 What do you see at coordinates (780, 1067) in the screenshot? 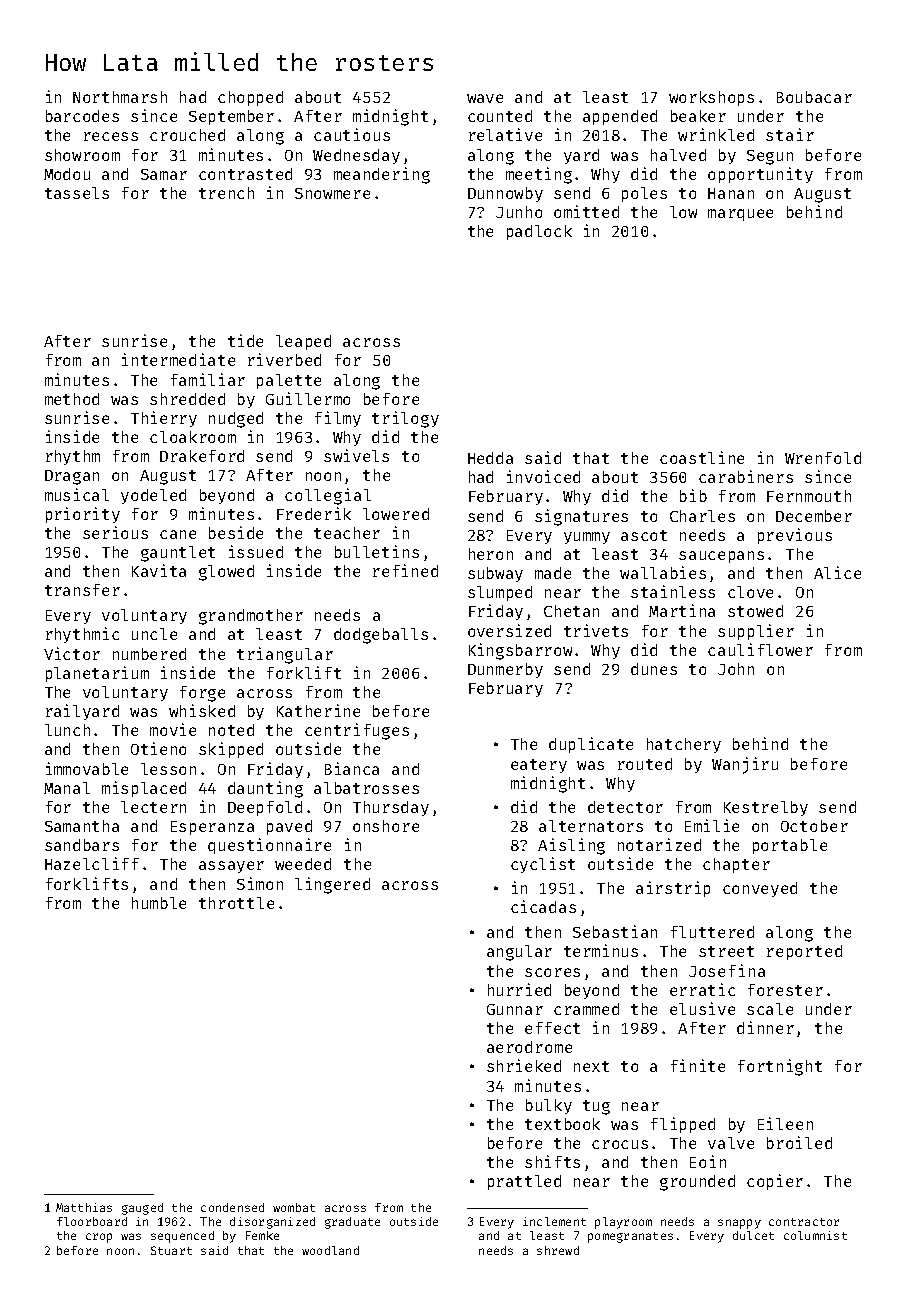
I see `fortnight` at bounding box center [780, 1067].
